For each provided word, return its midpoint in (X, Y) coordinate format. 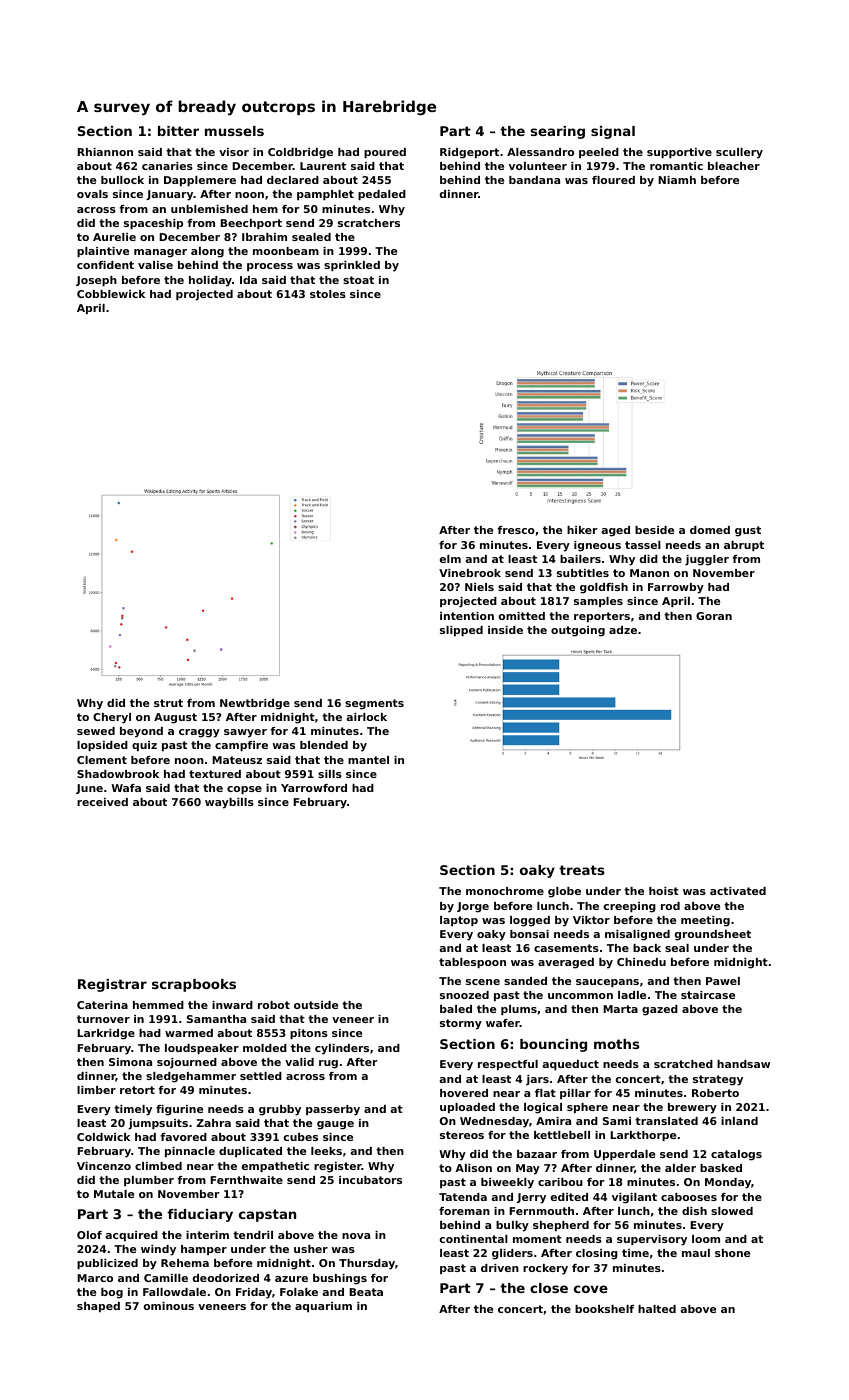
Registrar (112, 985)
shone (732, 1253)
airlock (367, 717)
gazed (660, 1010)
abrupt (744, 546)
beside (654, 530)
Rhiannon (105, 152)
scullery (739, 153)
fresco (516, 530)
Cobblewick (111, 294)
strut (168, 703)
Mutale (114, 1194)
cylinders (342, 1049)
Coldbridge (300, 153)
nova (356, 1236)
